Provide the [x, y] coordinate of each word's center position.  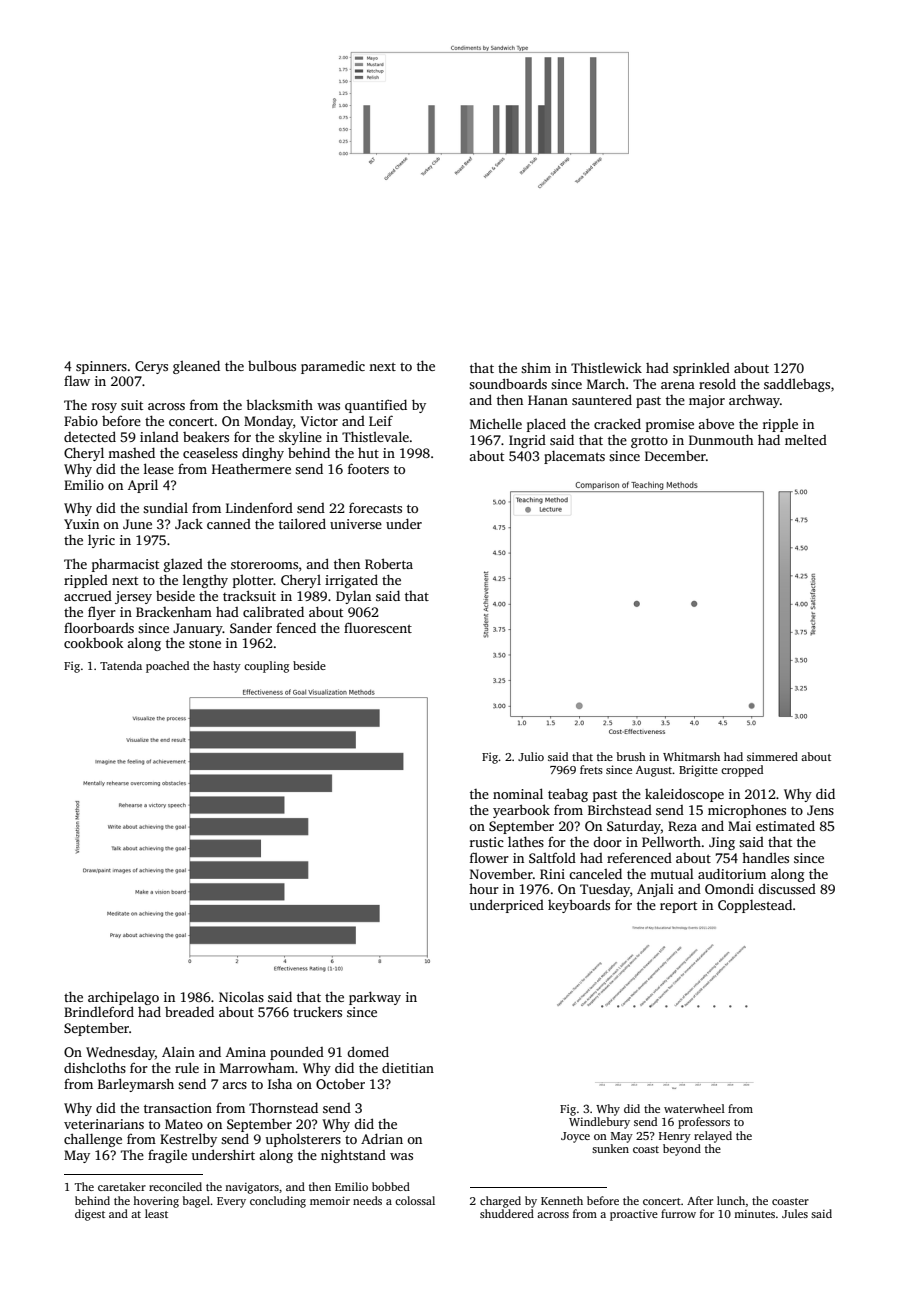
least [156, 1213]
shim [536, 368]
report [678, 907]
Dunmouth [721, 439]
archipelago [123, 998]
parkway [375, 998]
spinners [101, 367]
